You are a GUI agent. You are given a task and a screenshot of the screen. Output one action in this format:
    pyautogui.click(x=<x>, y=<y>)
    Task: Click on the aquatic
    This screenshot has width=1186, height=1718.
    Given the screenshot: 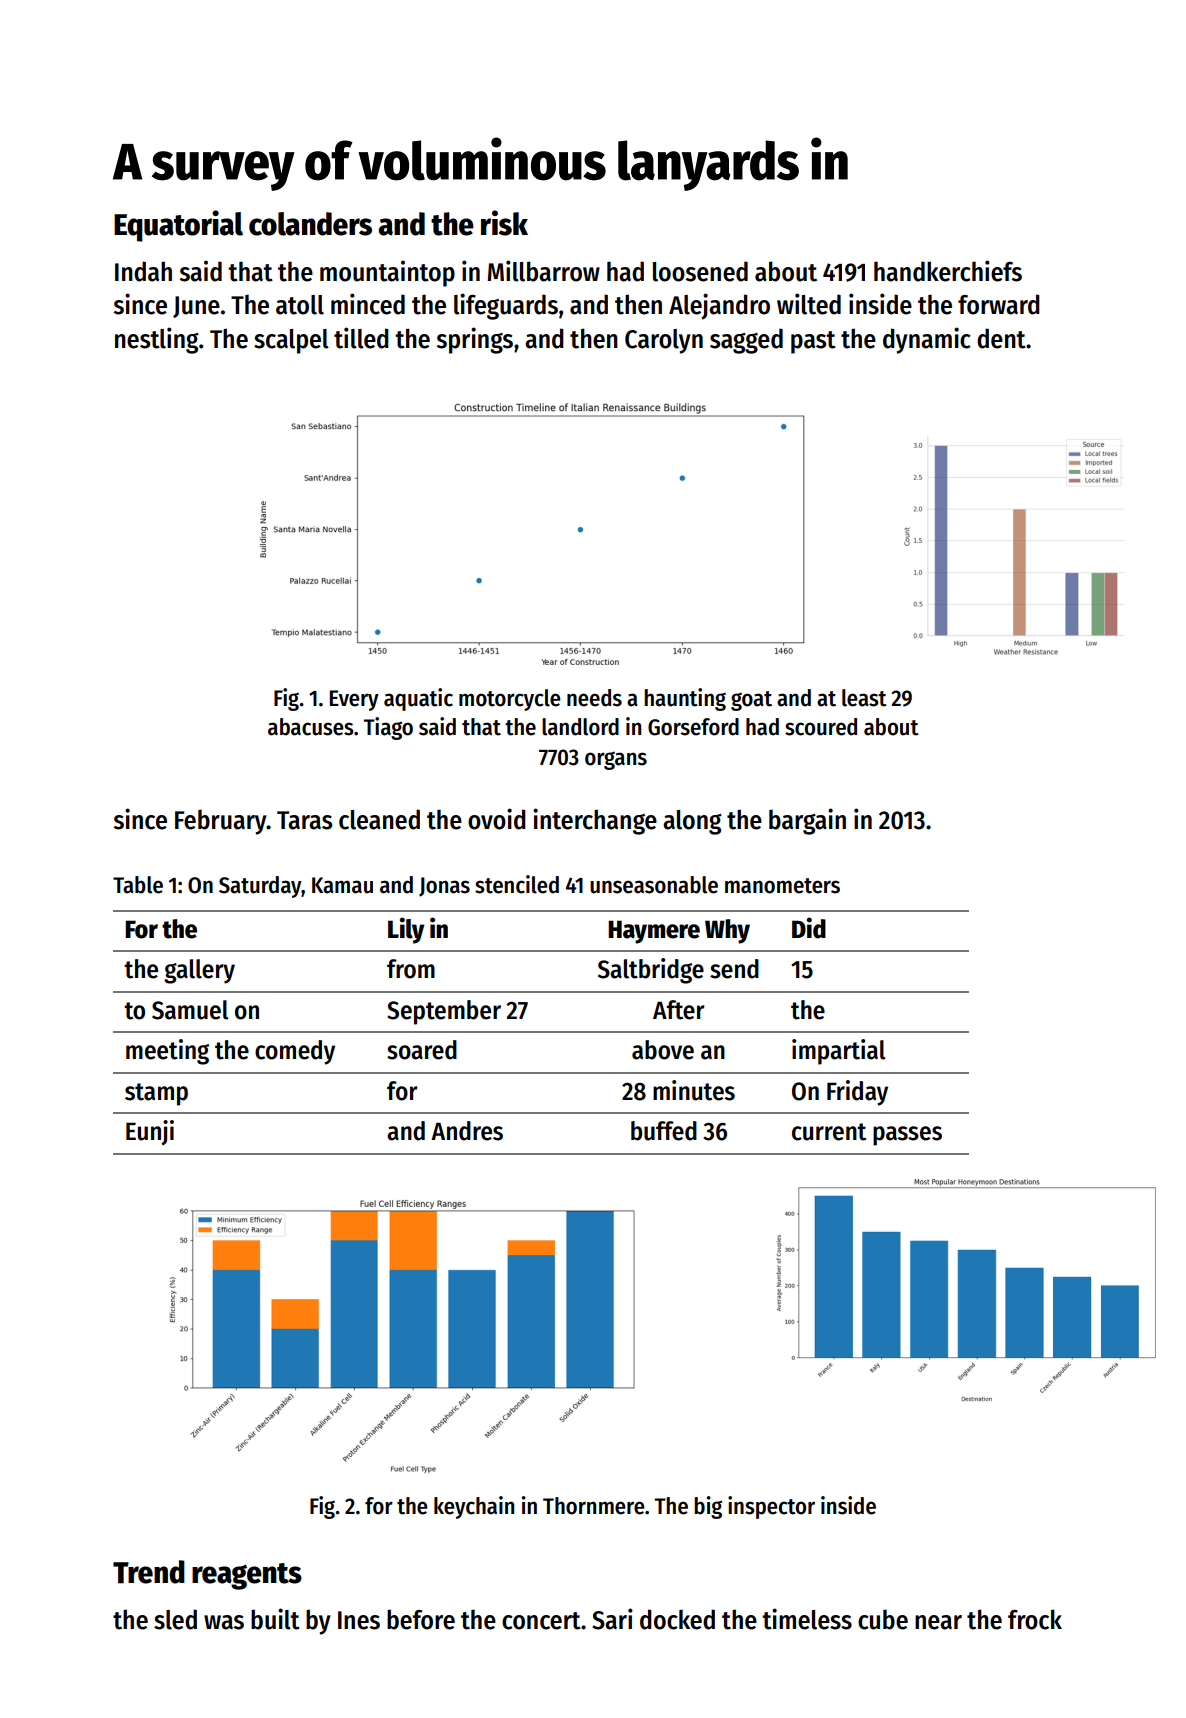 What is the action you would take?
    pyautogui.click(x=418, y=699)
